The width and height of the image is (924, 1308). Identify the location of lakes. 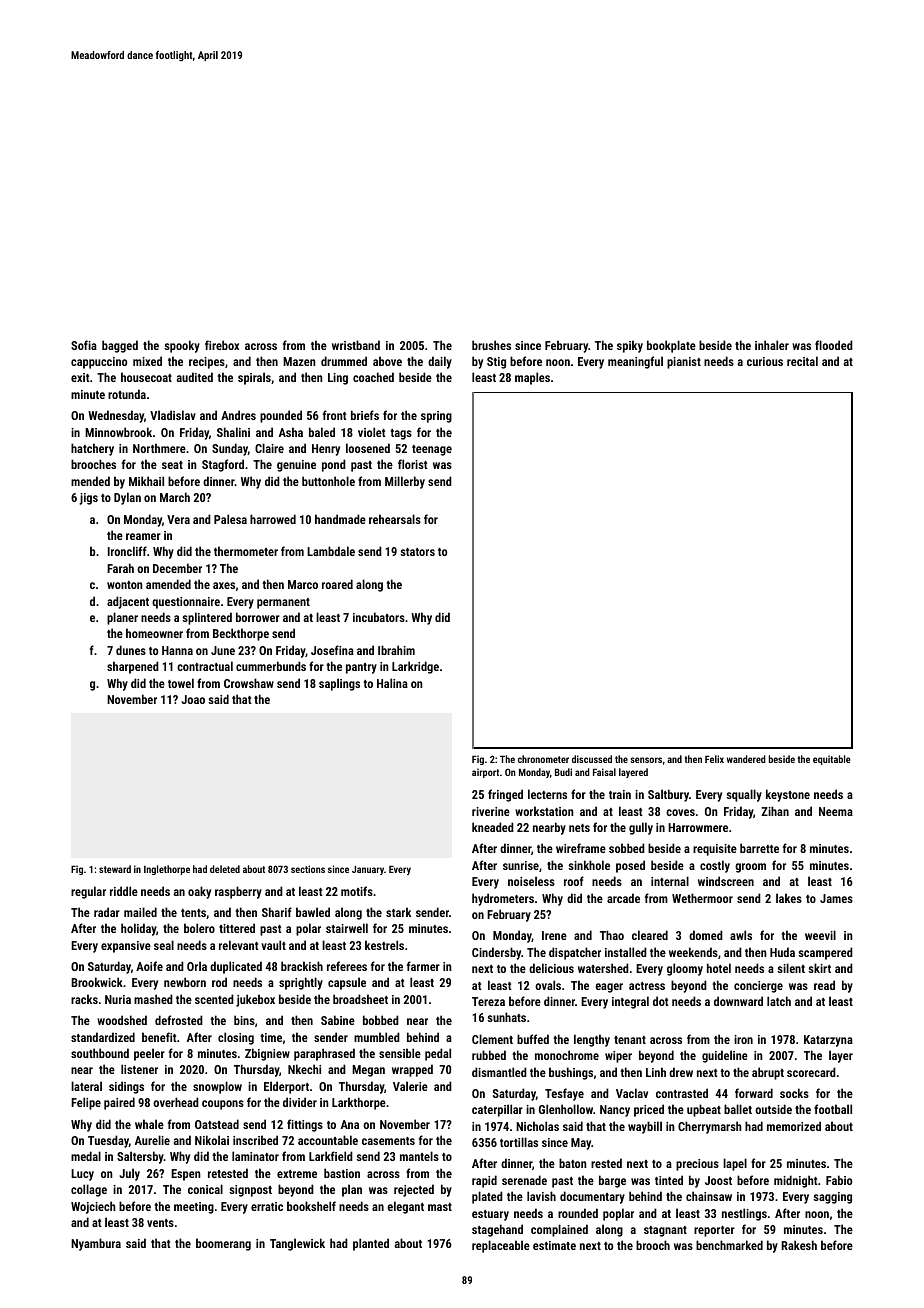
(789, 898).
